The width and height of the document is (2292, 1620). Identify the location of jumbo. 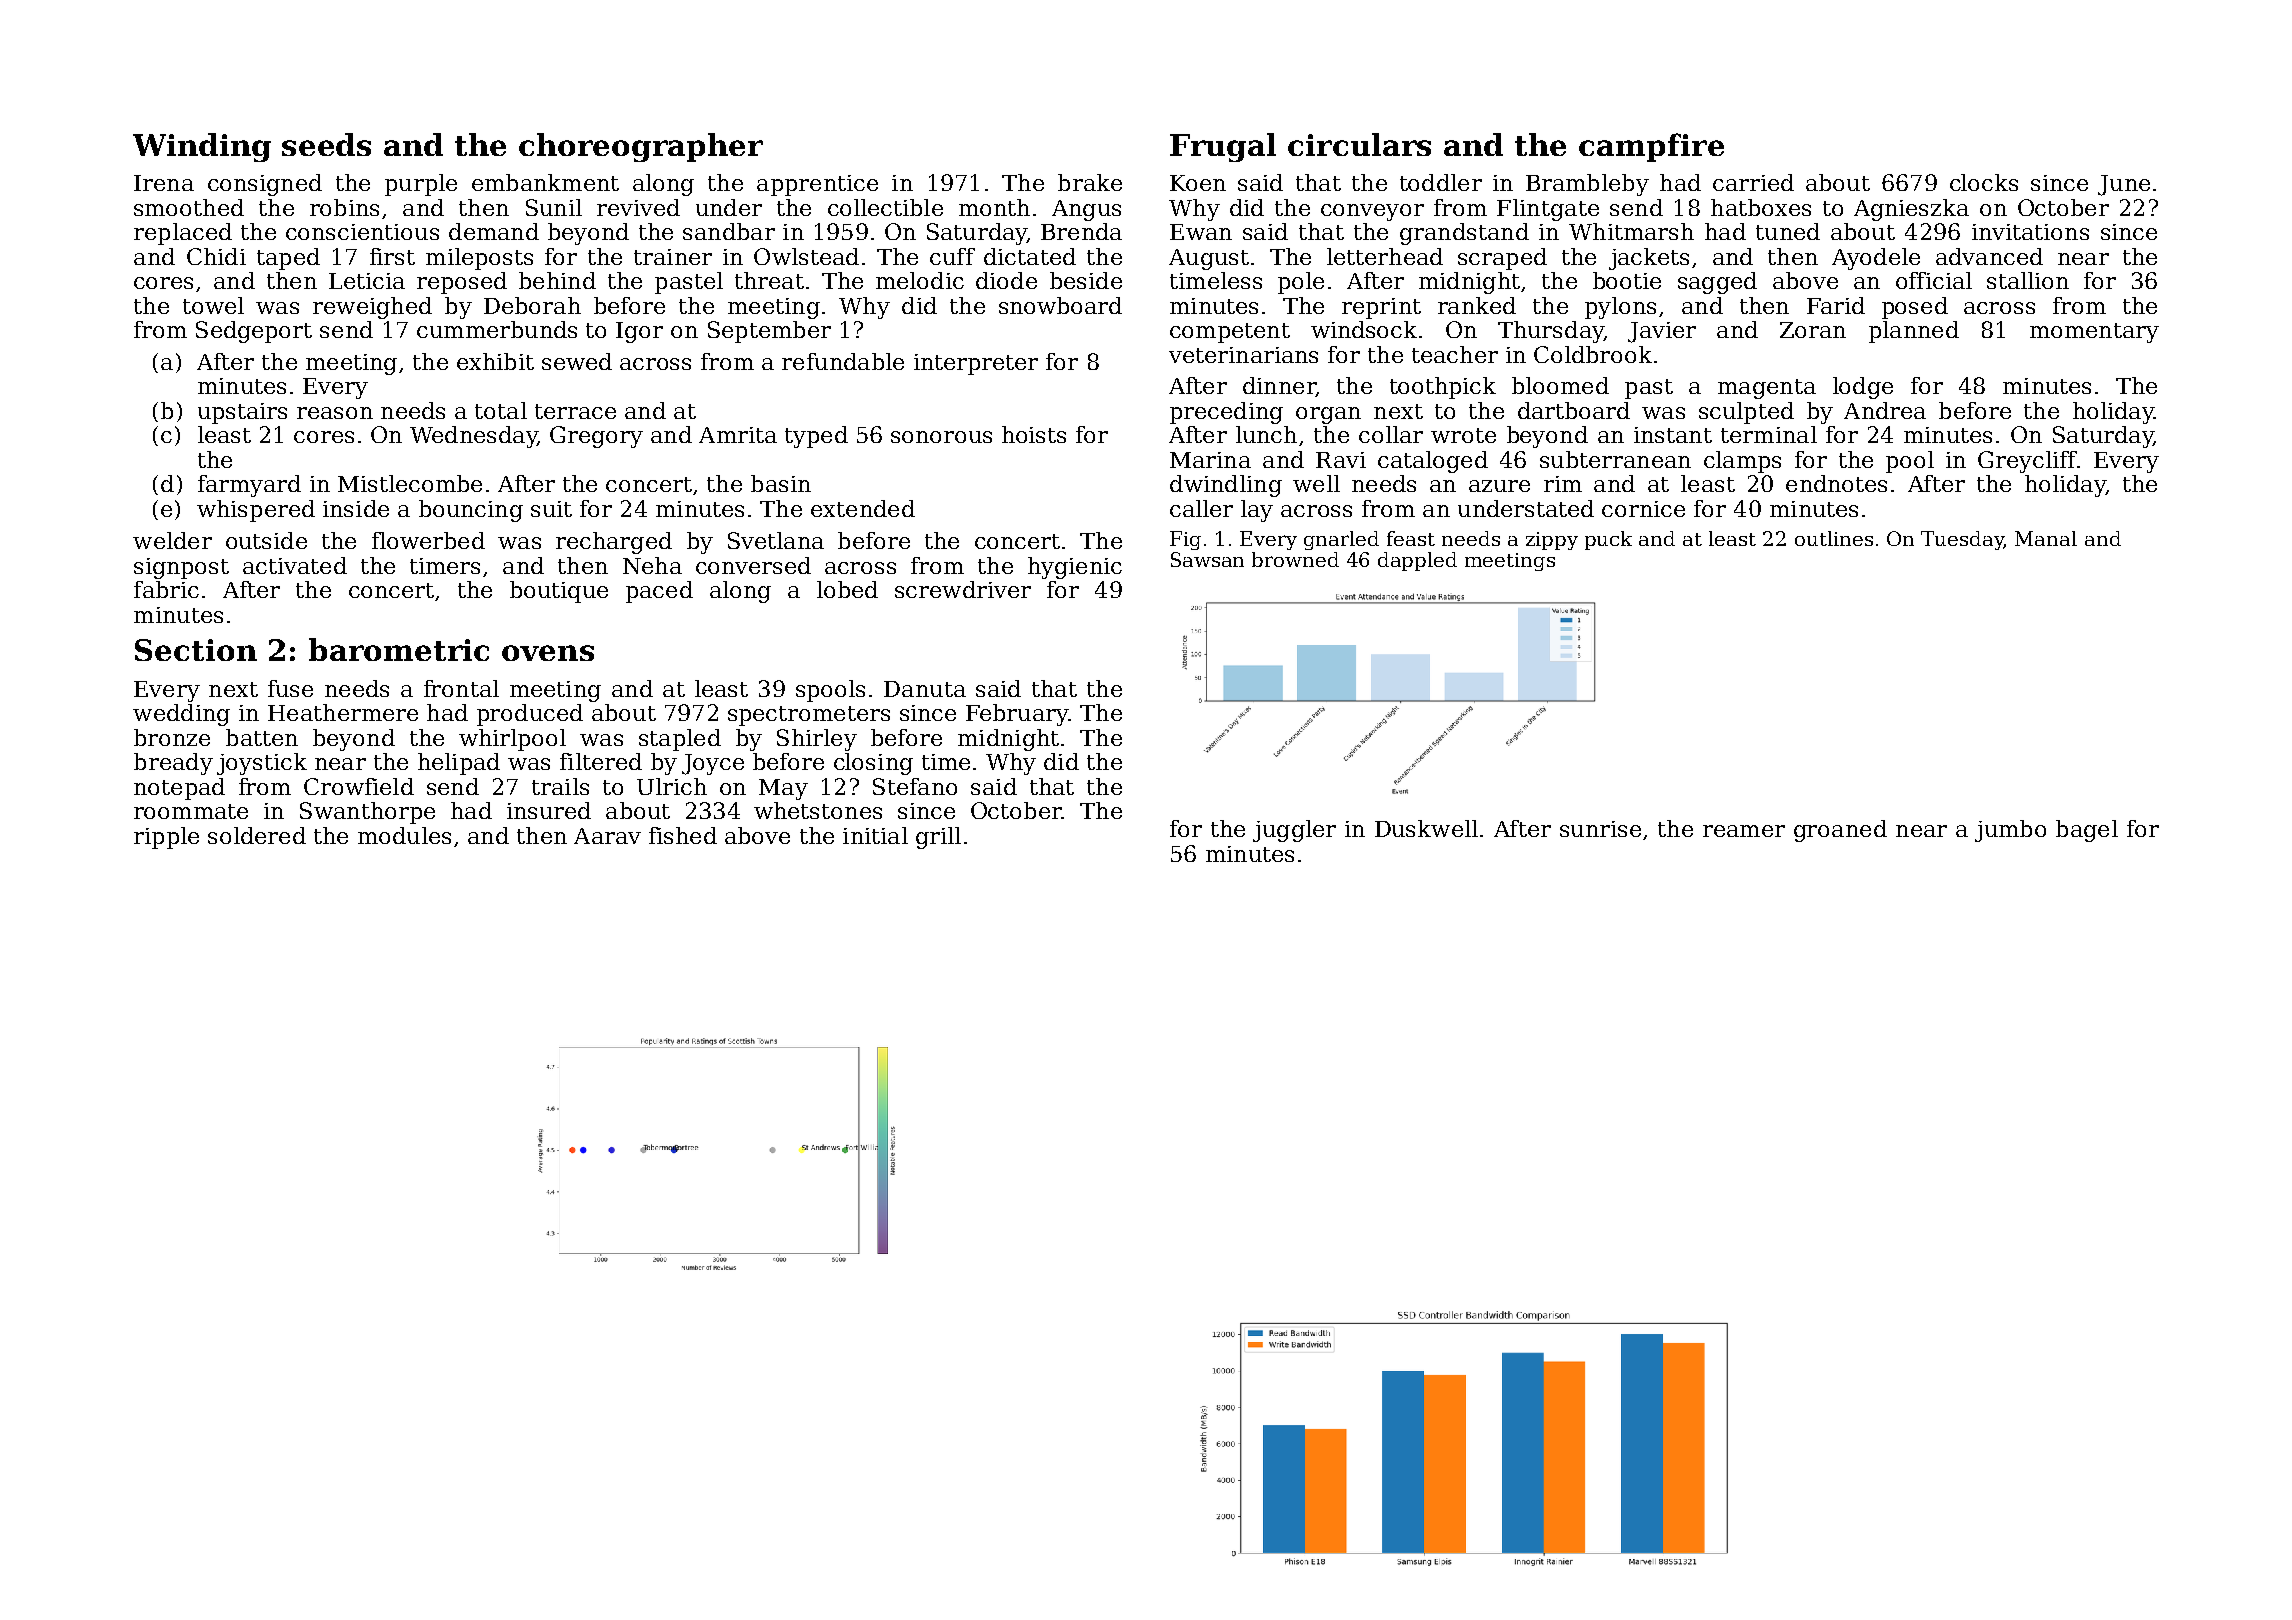
(2010, 831).
